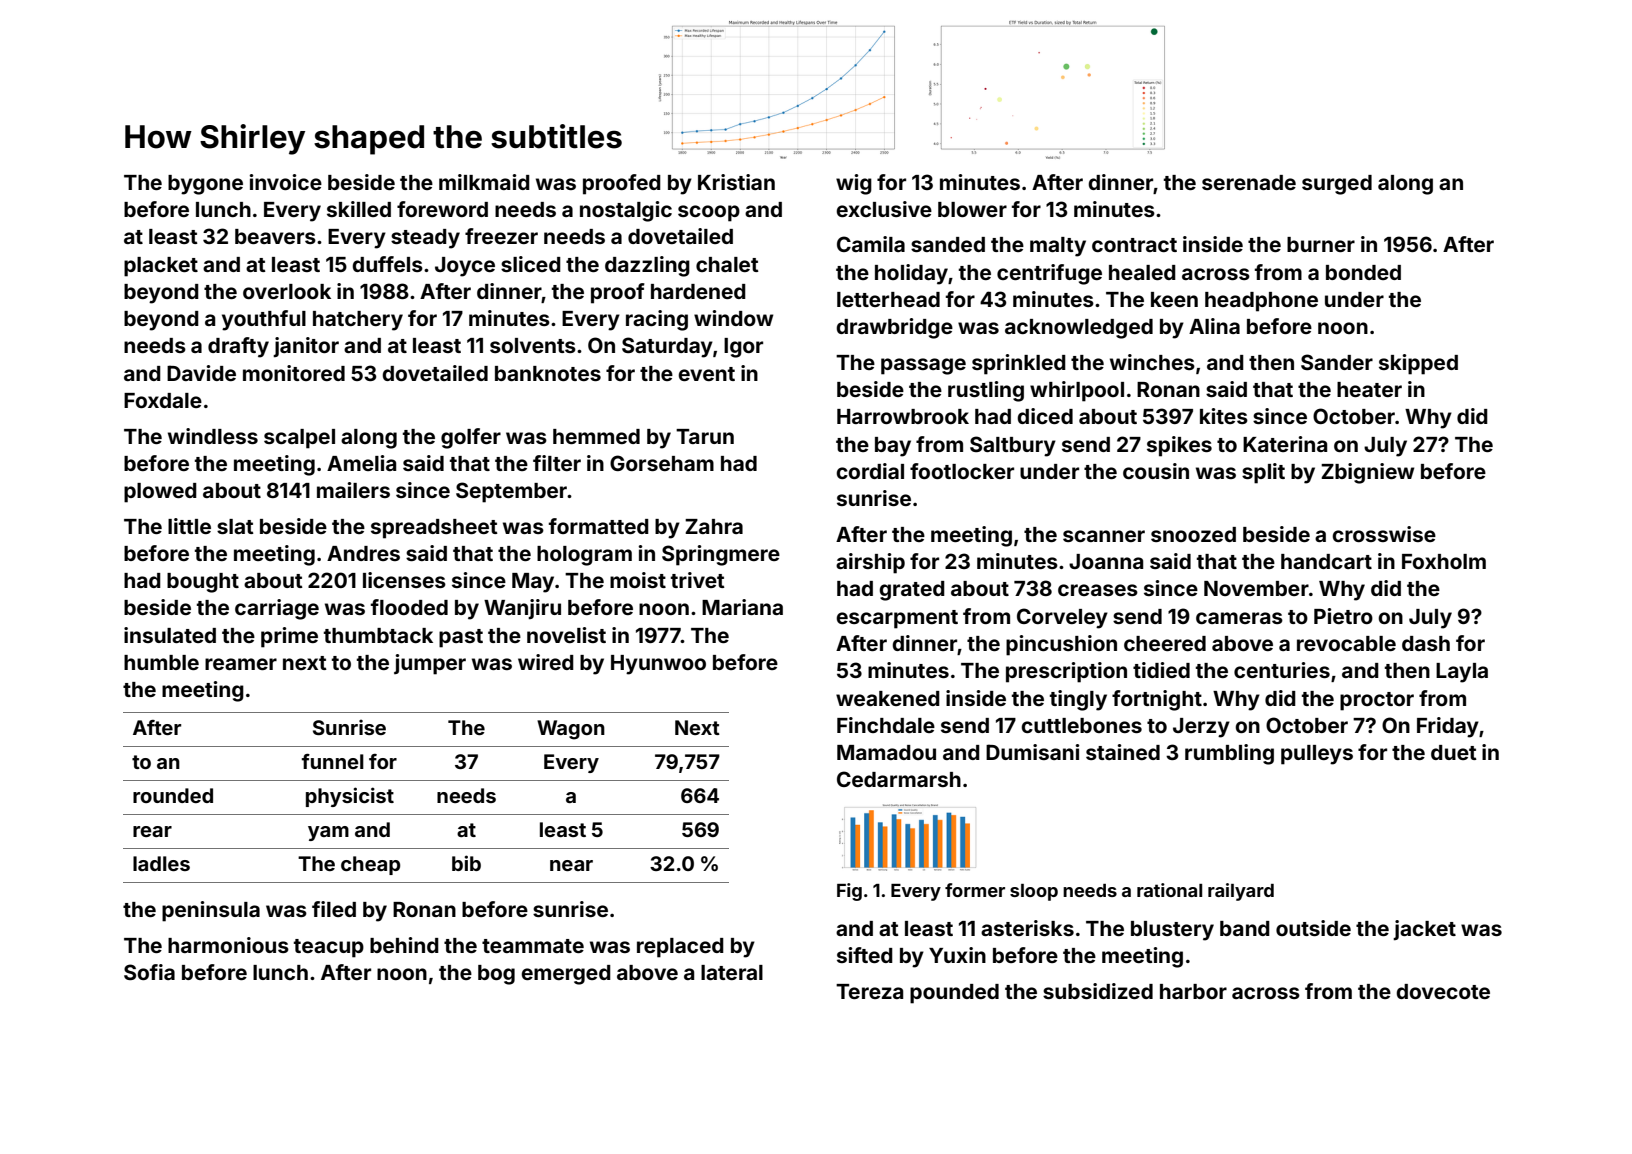 This screenshot has width=1632, height=1154. What do you see at coordinates (471, 438) in the screenshot?
I see `golfer` at bounding box center [471, 438].
